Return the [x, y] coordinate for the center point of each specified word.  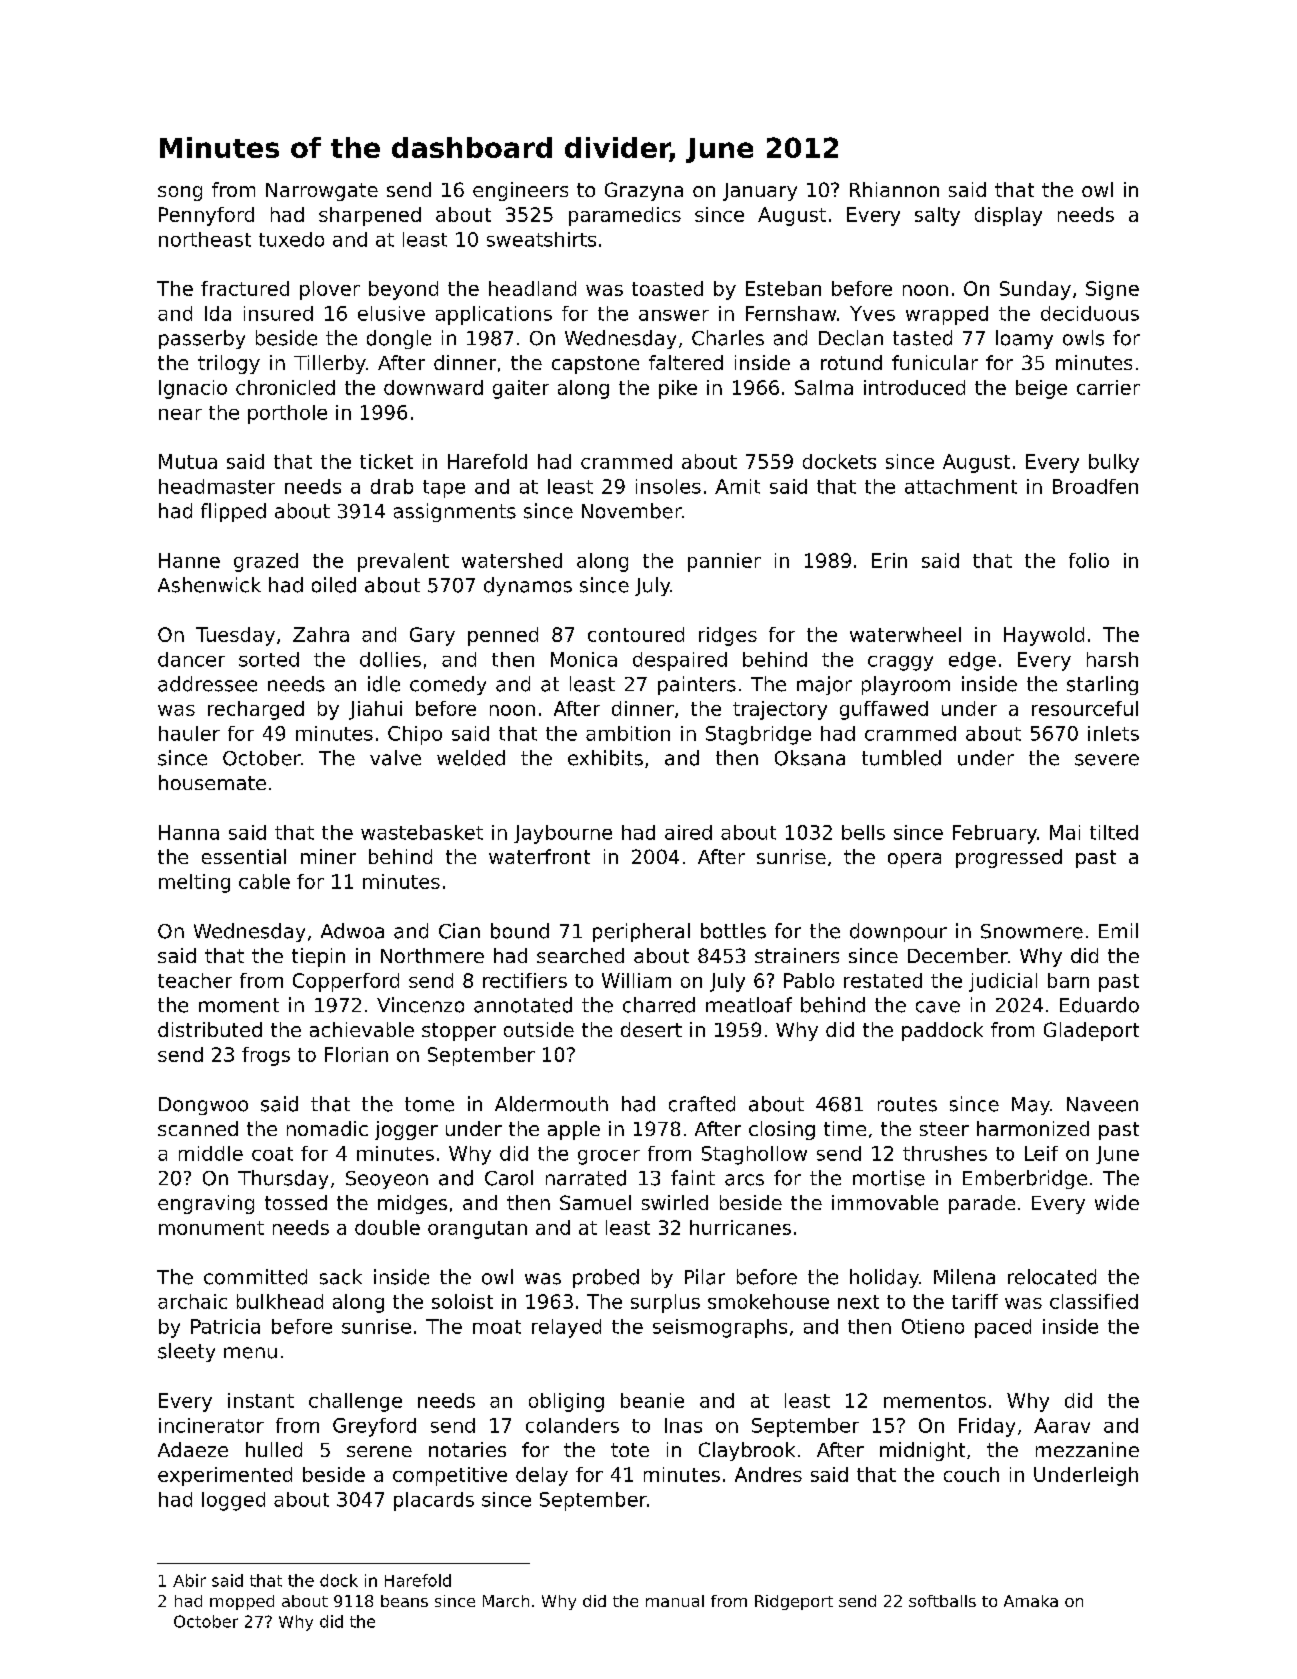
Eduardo [1099, 1005]
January [760, 192]
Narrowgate [322, 192]
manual [675, 1601]
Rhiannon [894, 189]
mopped [242, 1602]
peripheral [641, 932]
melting [194, 883]
